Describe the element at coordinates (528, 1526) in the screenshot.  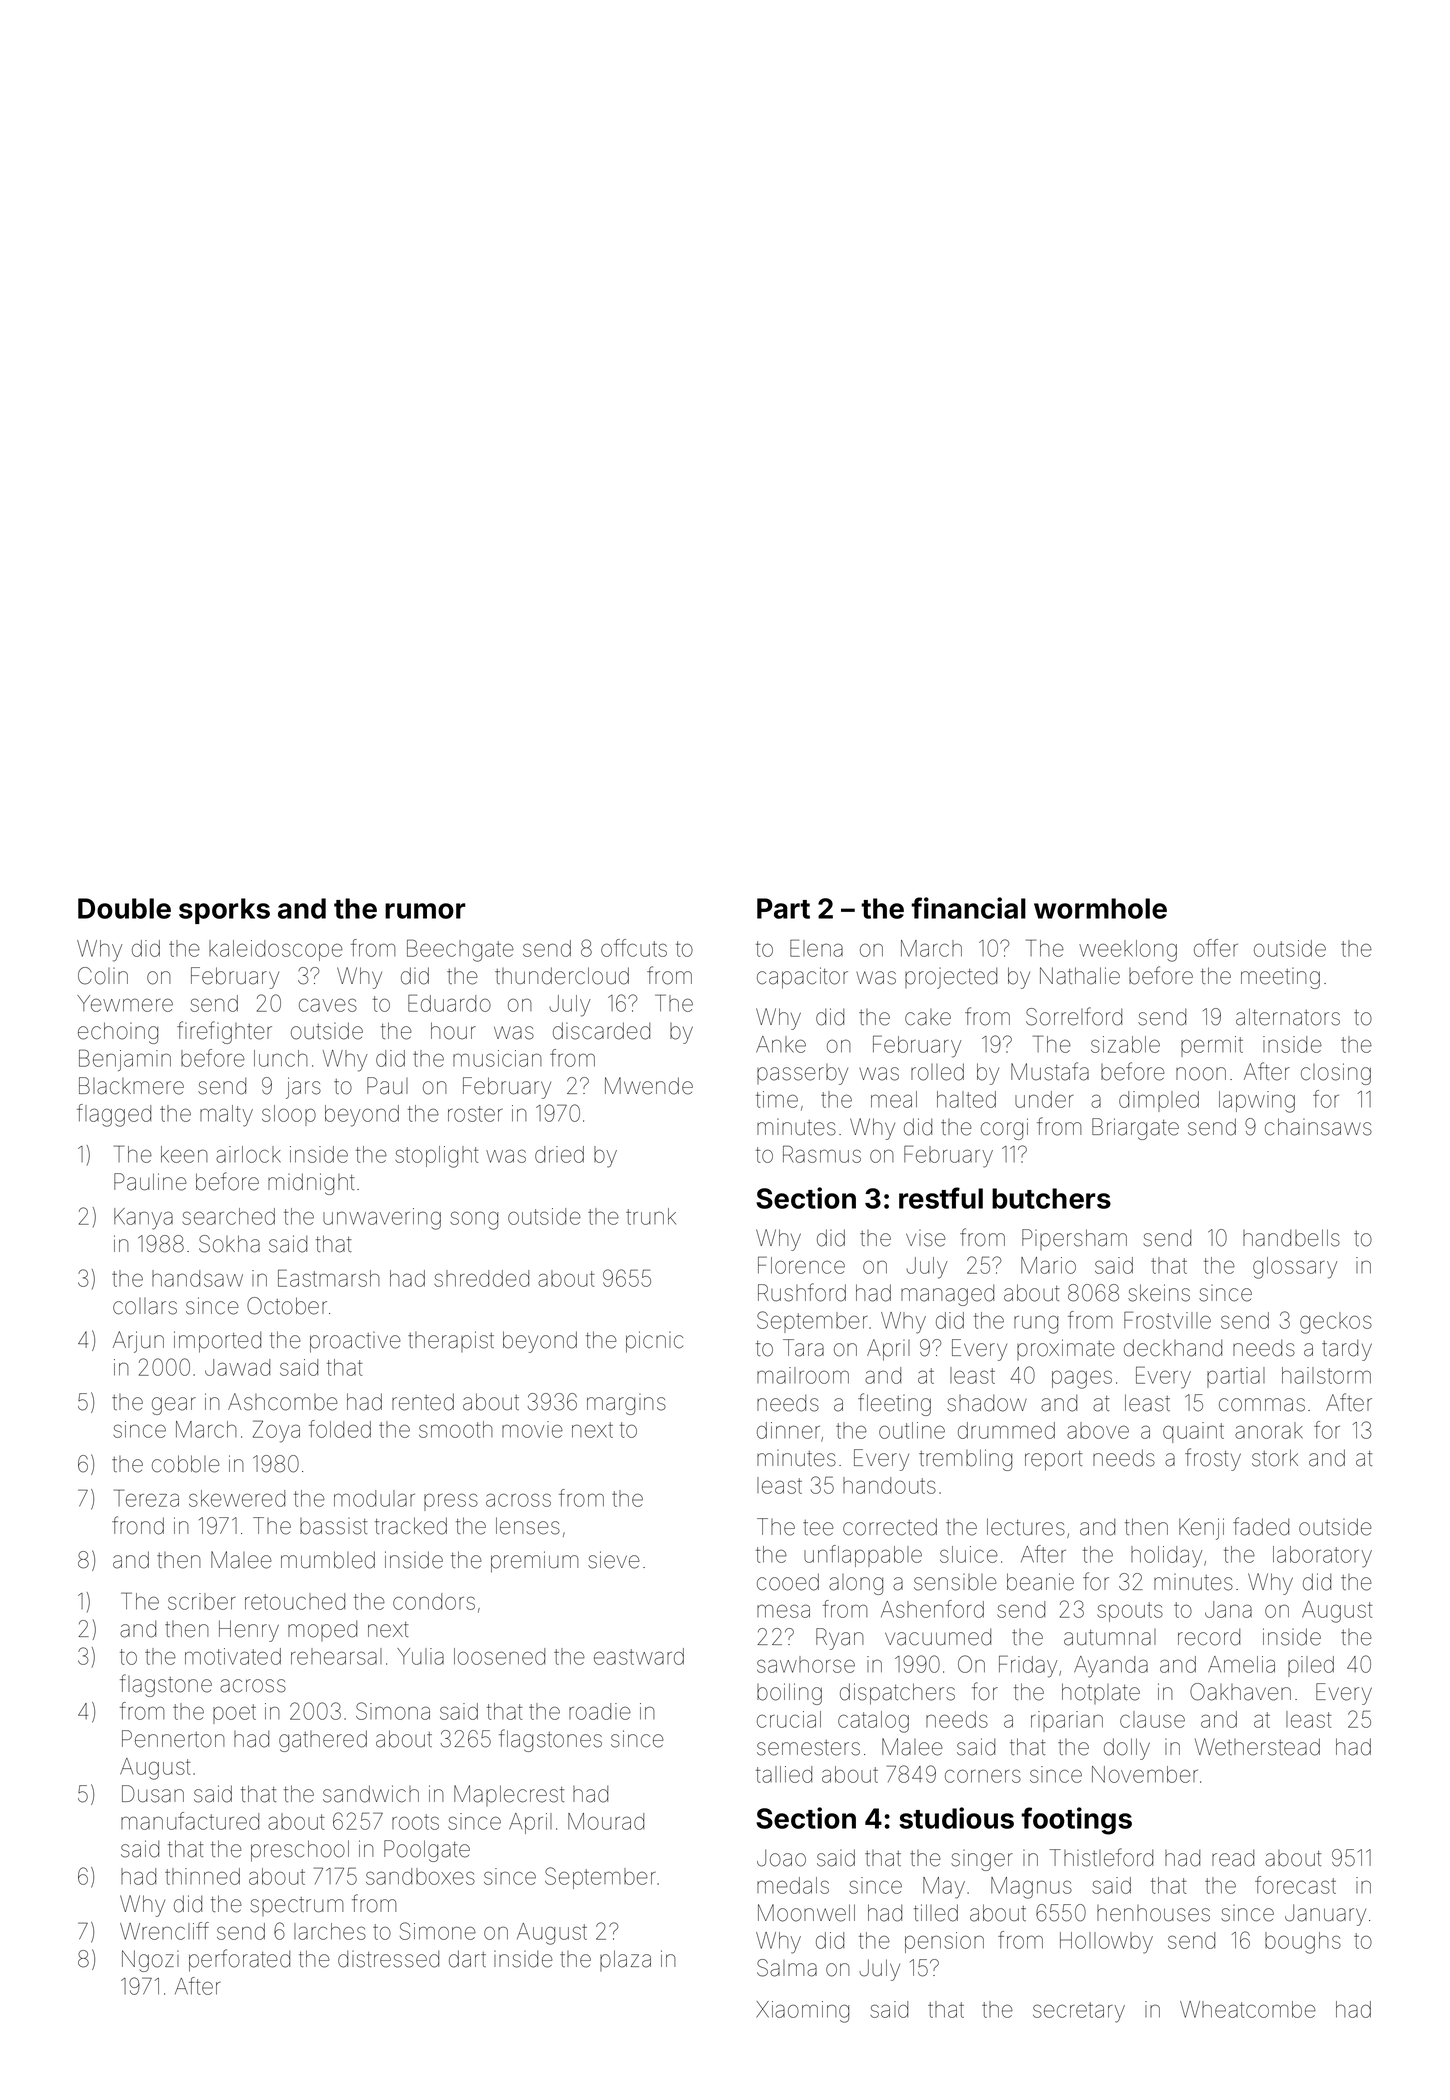
I see `lenses` at that location.
